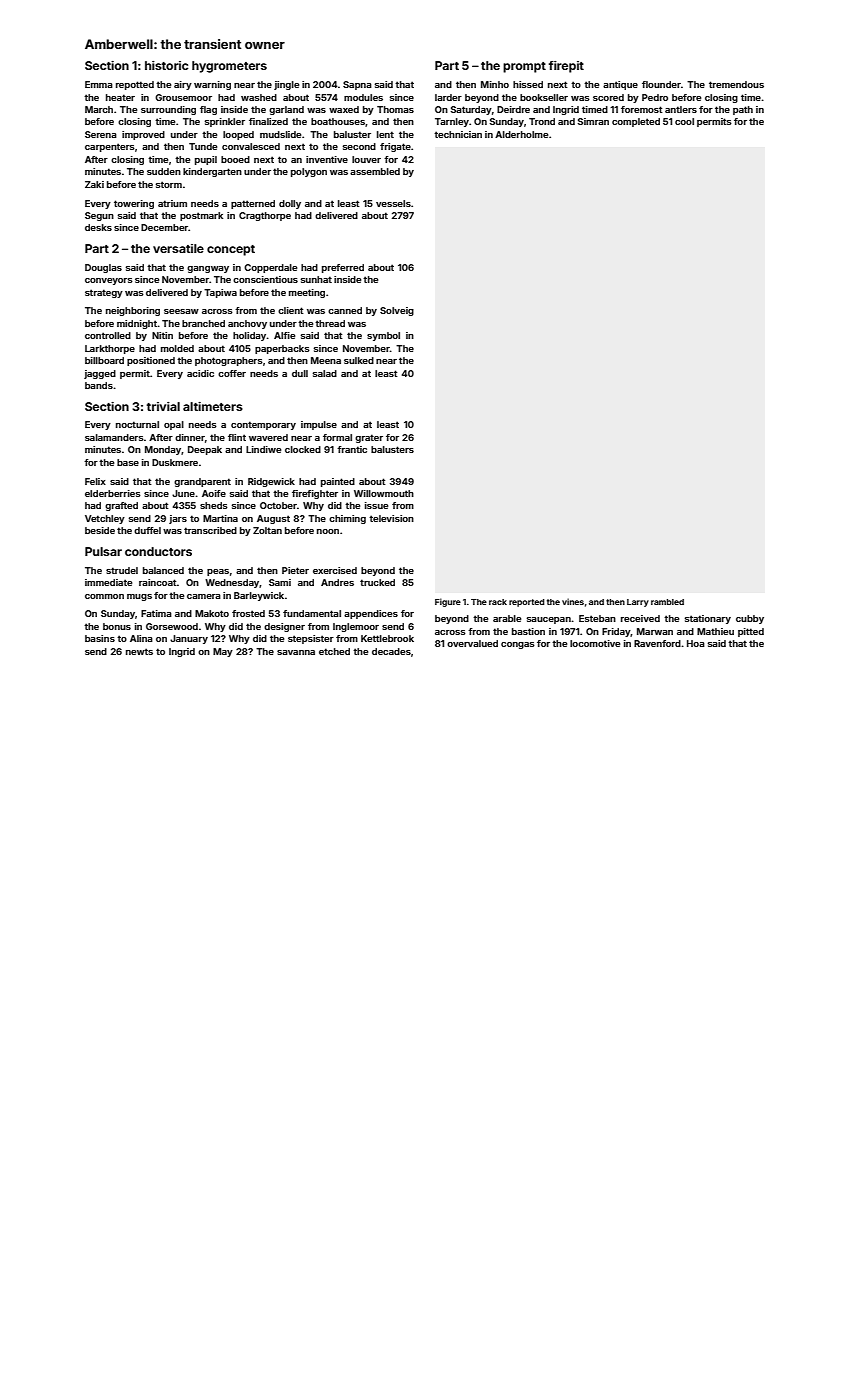 Image resolution: width=849 pixels, height=1400 pixels. What do you see at coordinates (218, 572) in the screenshot?
I see `peas` at bounding box center [218, 572].
